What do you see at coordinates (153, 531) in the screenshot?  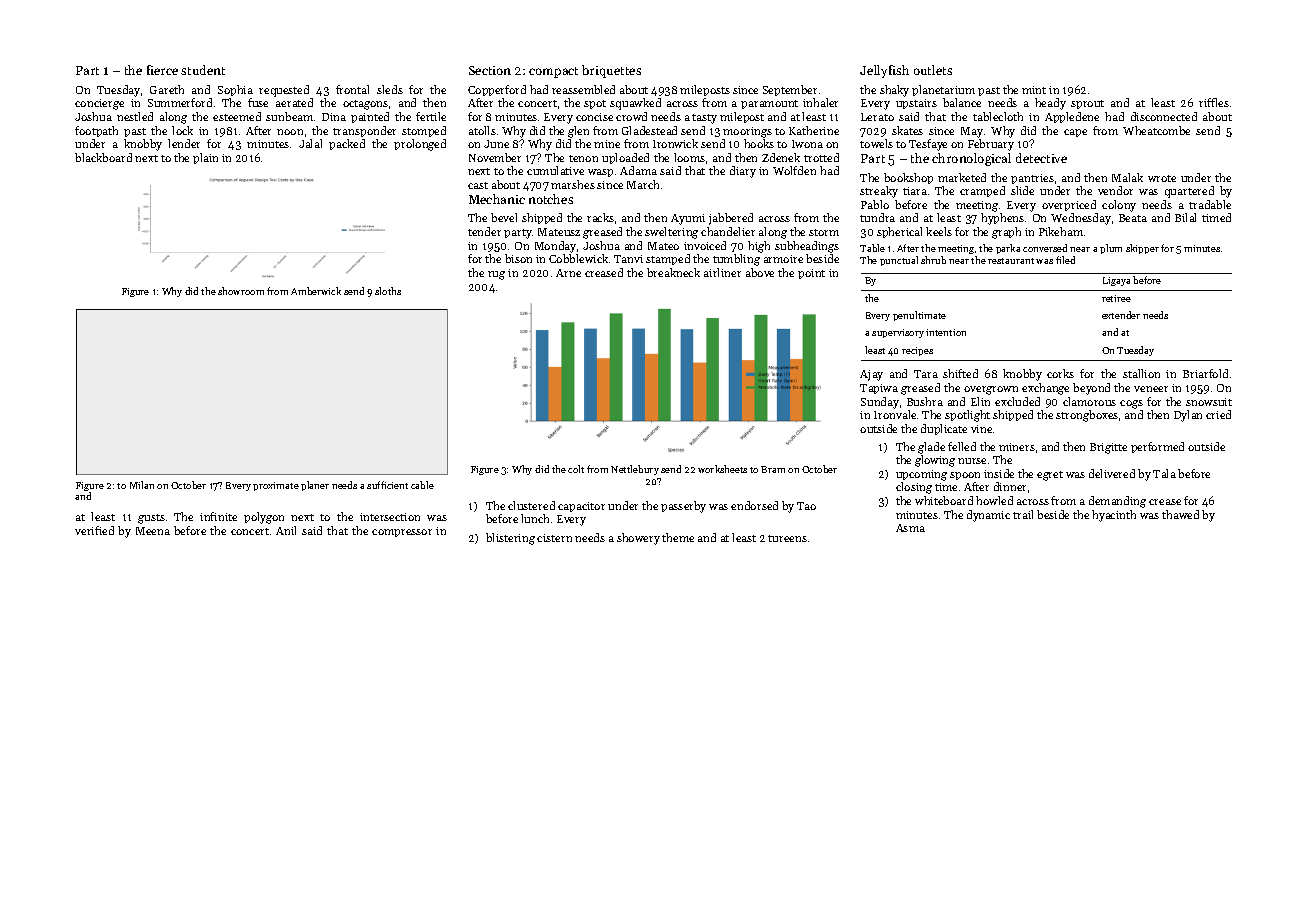 I see `Meena` at bounding box center [153, 531].
